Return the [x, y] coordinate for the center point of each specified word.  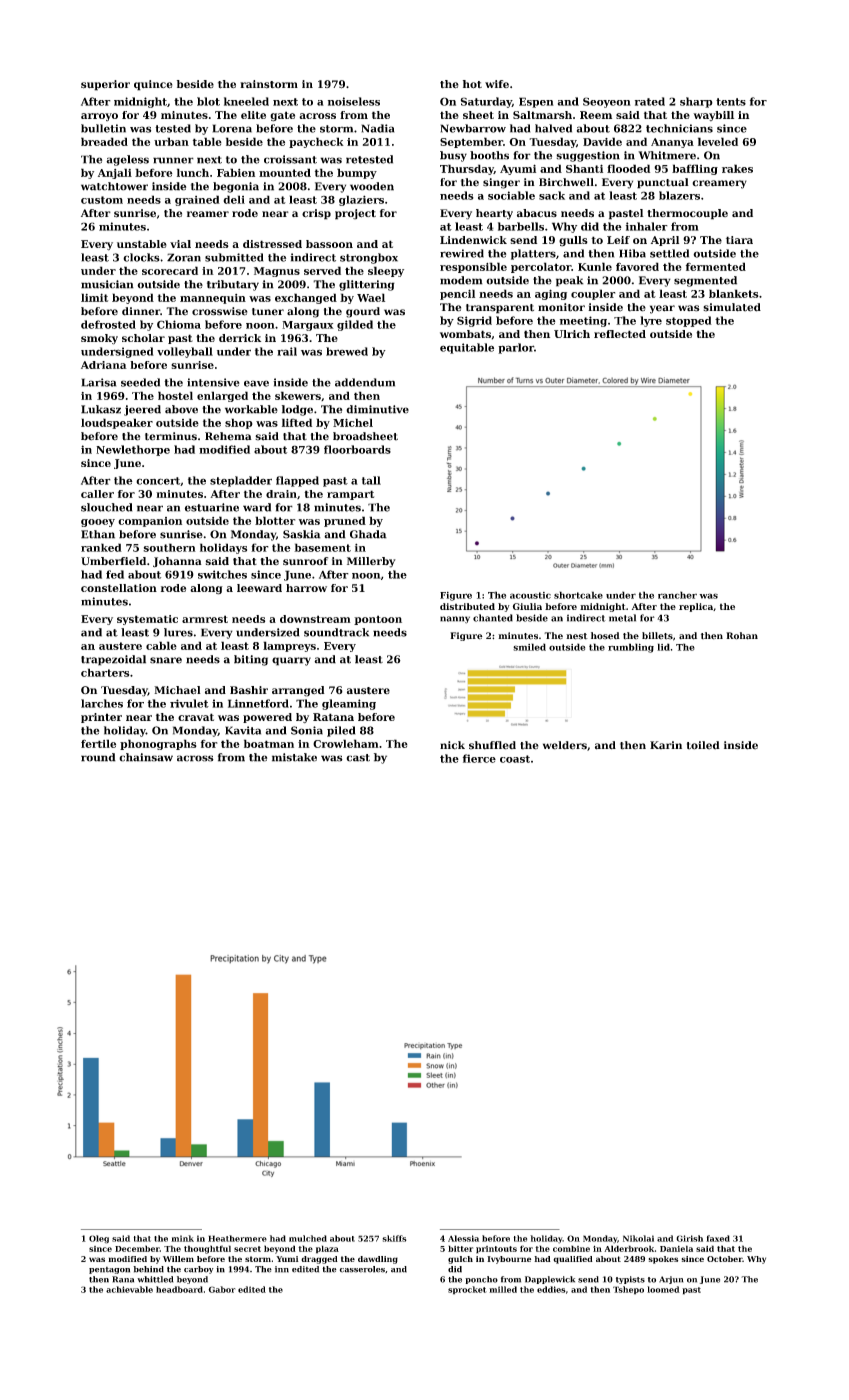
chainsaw [146, 757]
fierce [479, 758]
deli [234, 199]
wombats [465, 334]
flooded [628, 168]
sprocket [467, 1290]
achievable [129, 1289]
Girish [689, 1238]
